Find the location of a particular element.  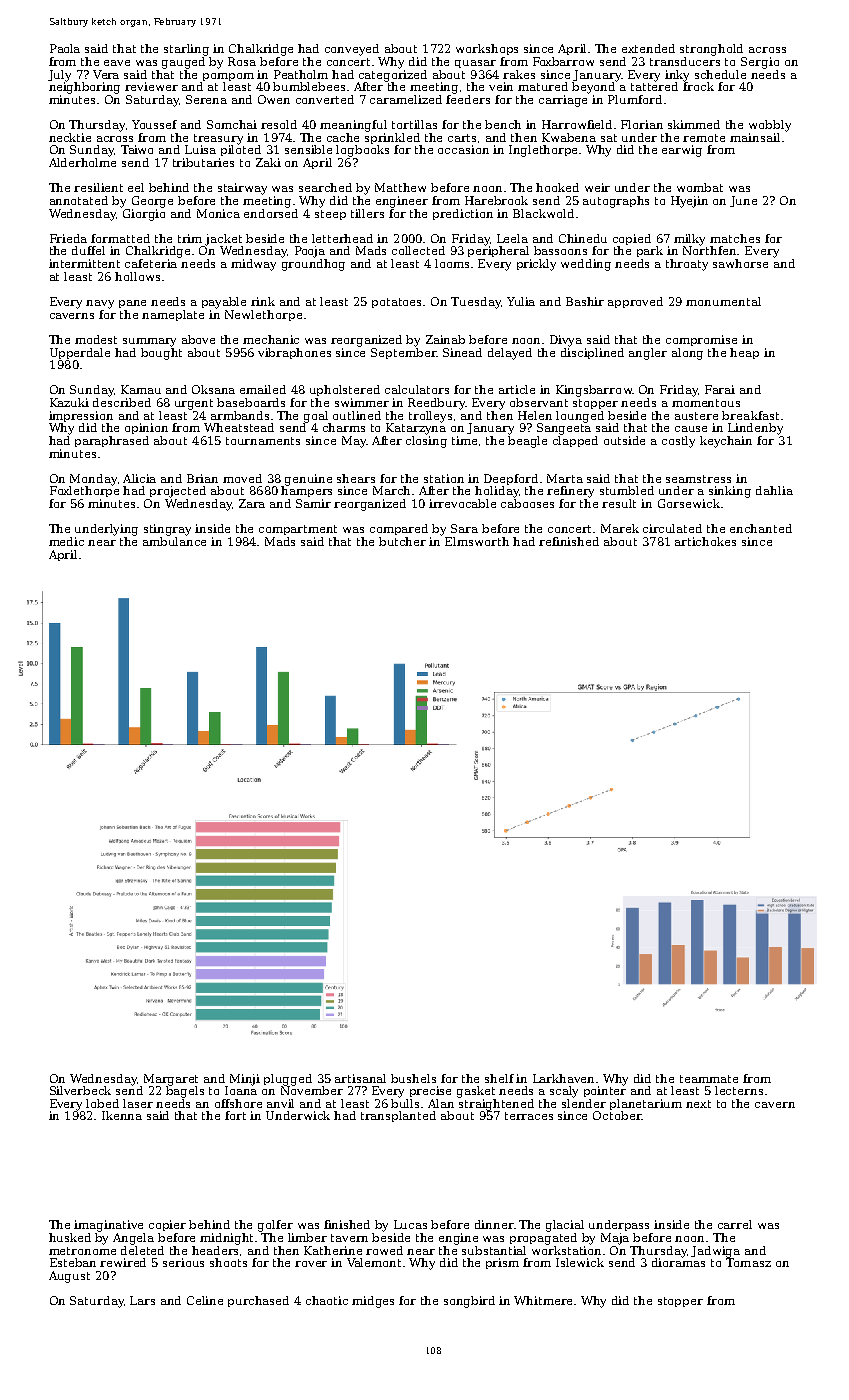

laser is located at coordinates (138, 1103).
